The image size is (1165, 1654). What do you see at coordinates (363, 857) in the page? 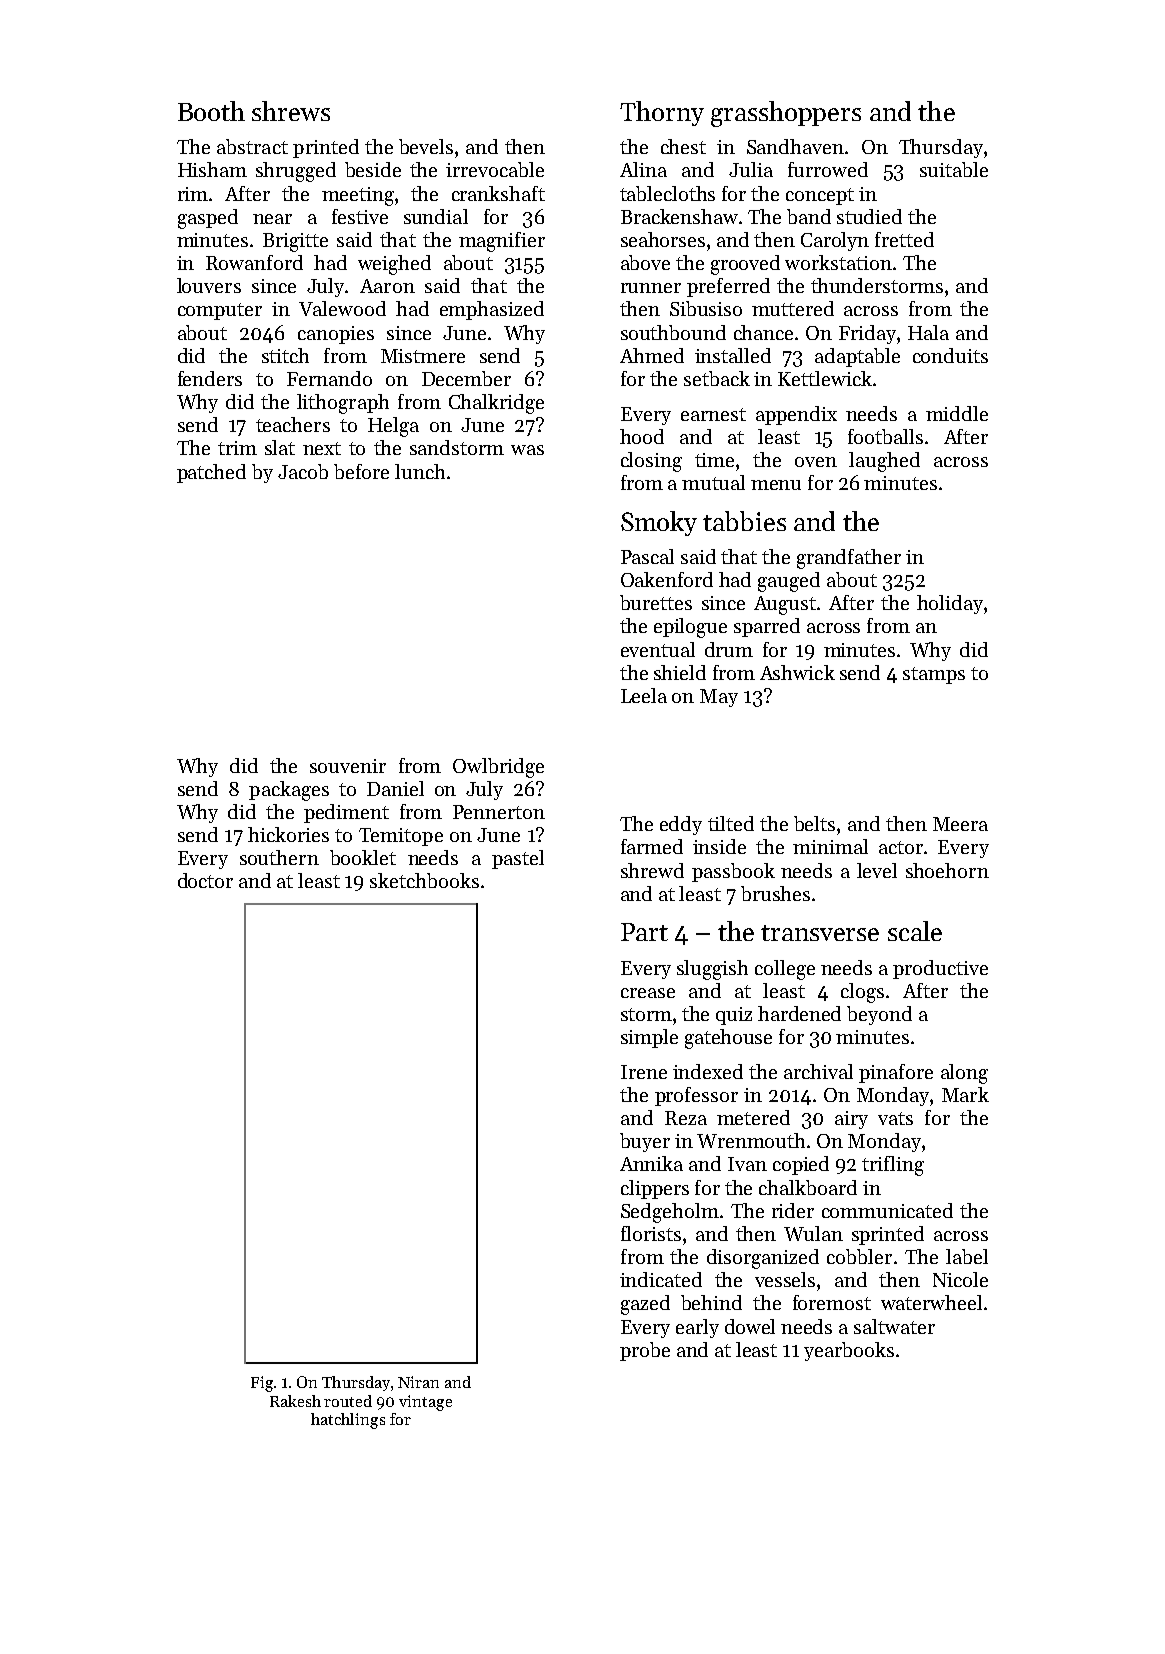
I see `booklet` at bounding box center [363, 857].
